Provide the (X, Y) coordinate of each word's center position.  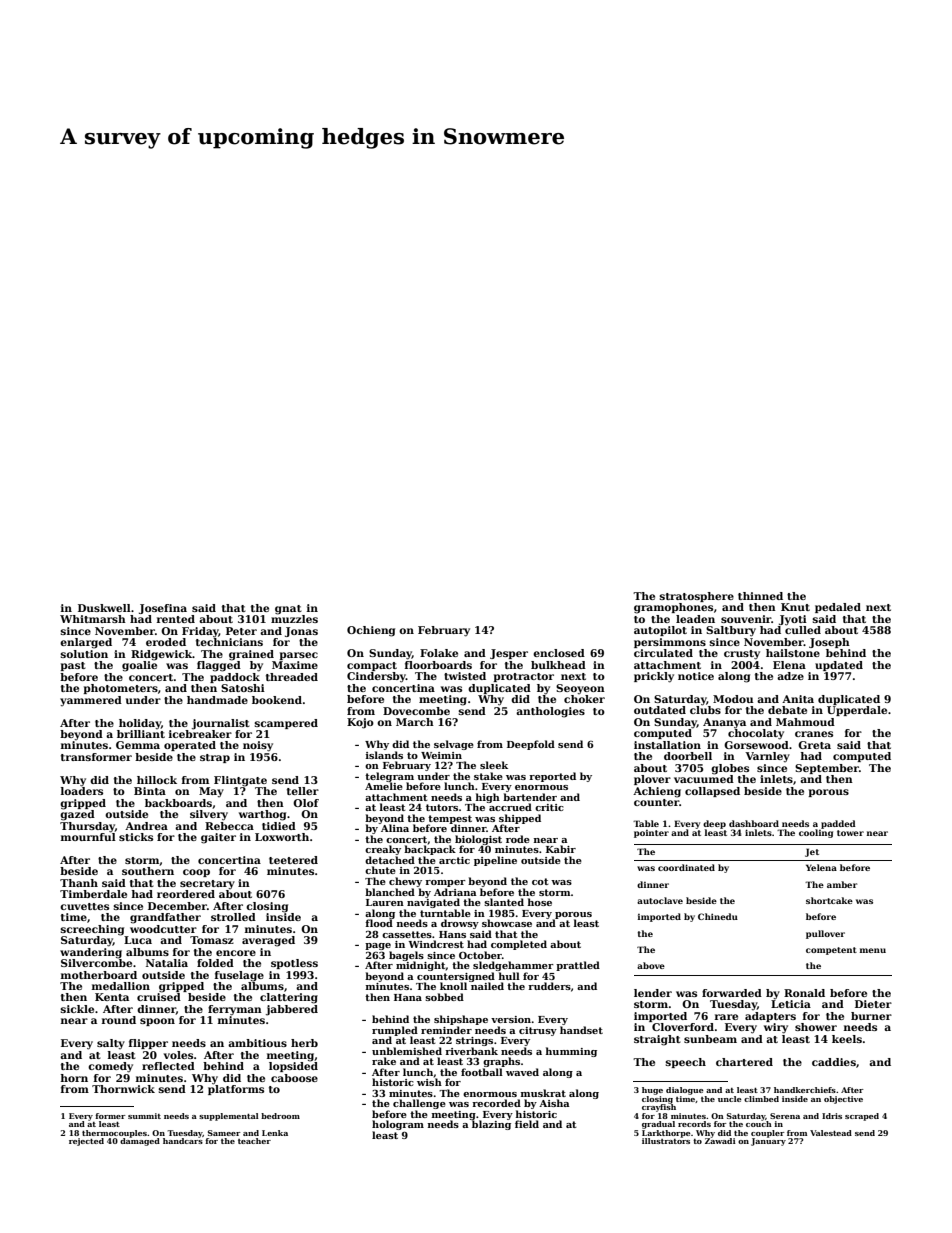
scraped (862, 1117)
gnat (288, 610)
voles (178, 1055)
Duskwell (104, 608)
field (527, 1124)
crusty (742, 655)
